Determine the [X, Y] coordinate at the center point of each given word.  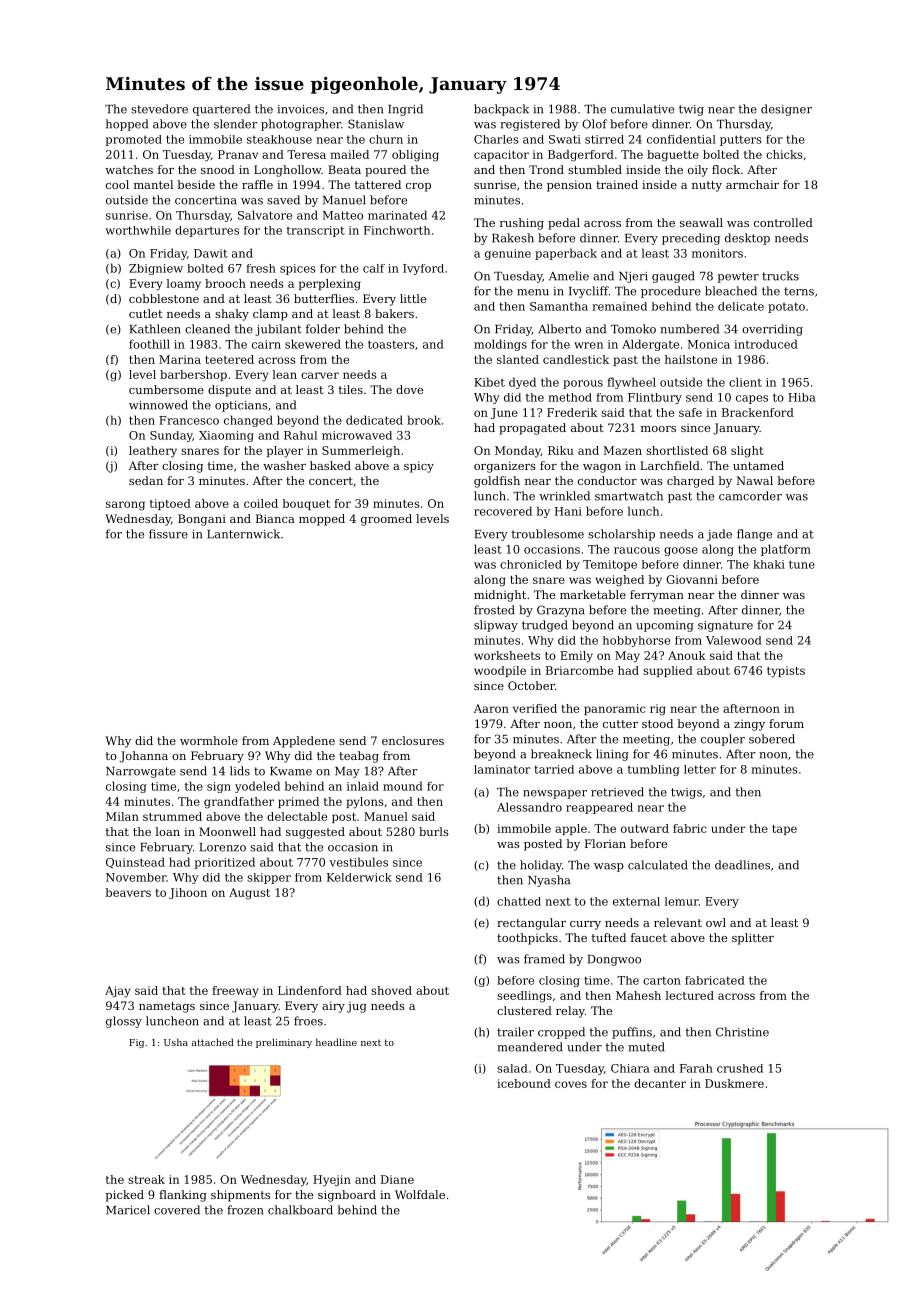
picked [124, 1196]
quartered [221, 110]
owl [716, 922]
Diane [397, 1179]
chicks [784, 154]
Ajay [118, 992]
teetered [229, 359]
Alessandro [529, 807]
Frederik [572, 412]
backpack [501, 110]
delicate [741, 306]
